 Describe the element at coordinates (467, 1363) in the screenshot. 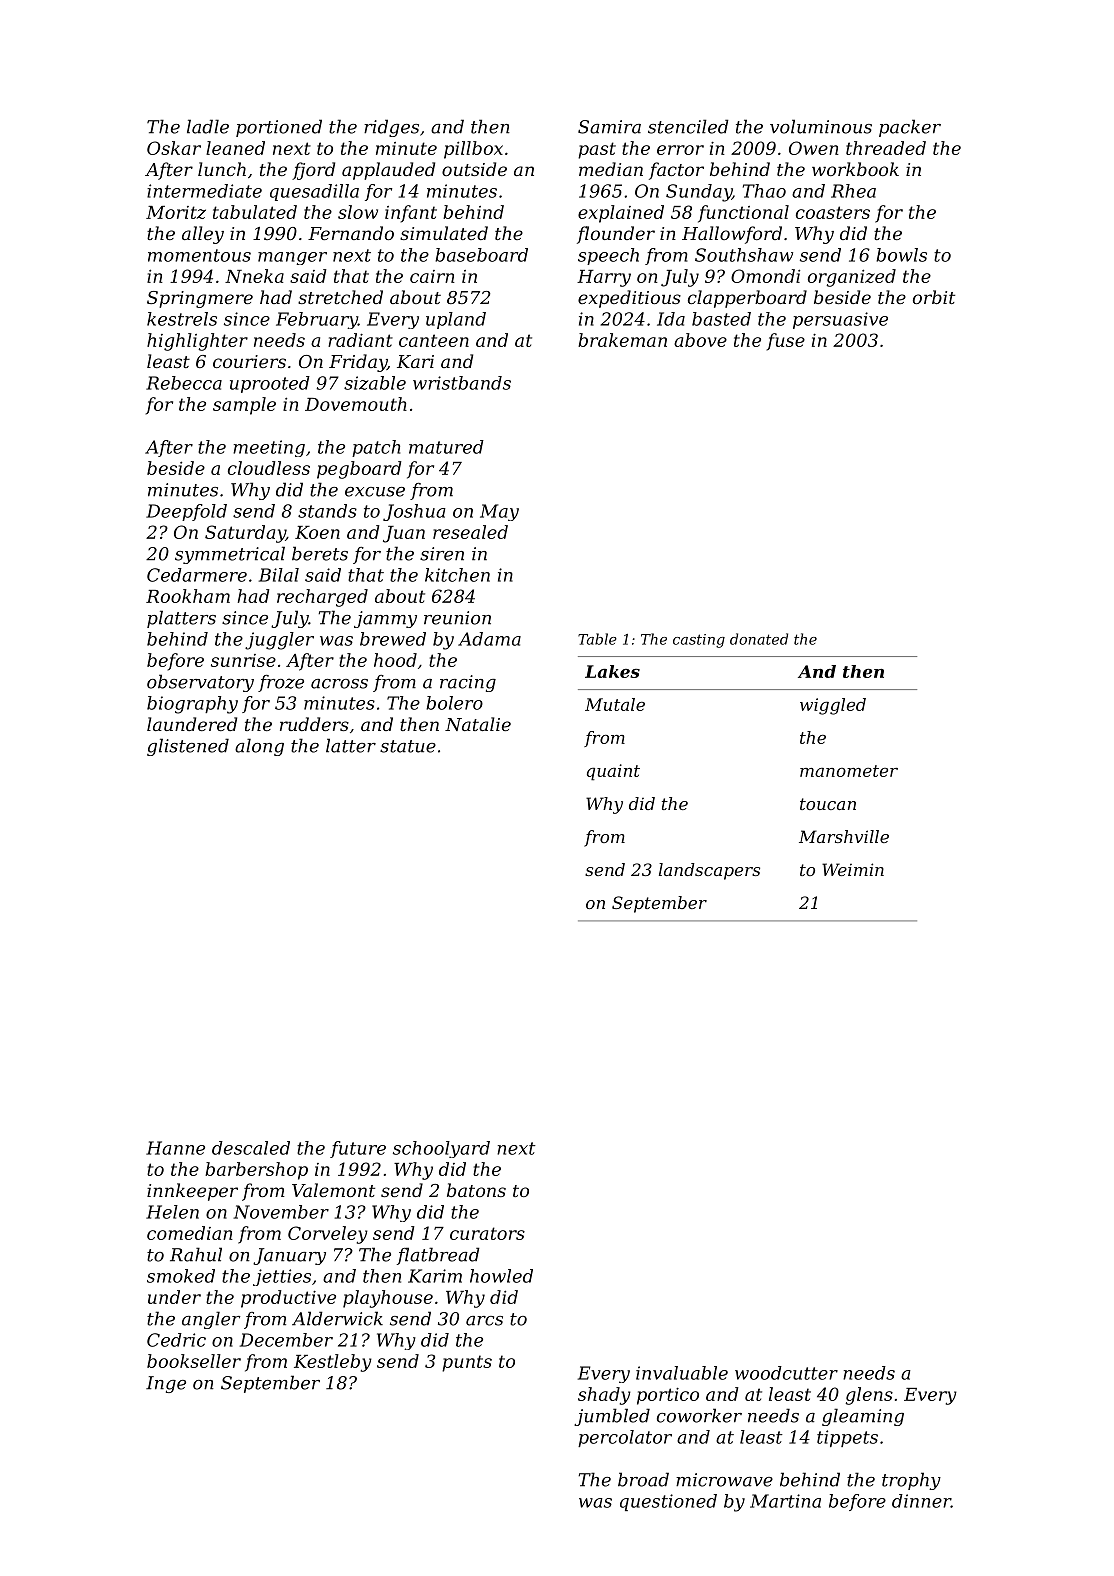

I see `punts` at that location.
